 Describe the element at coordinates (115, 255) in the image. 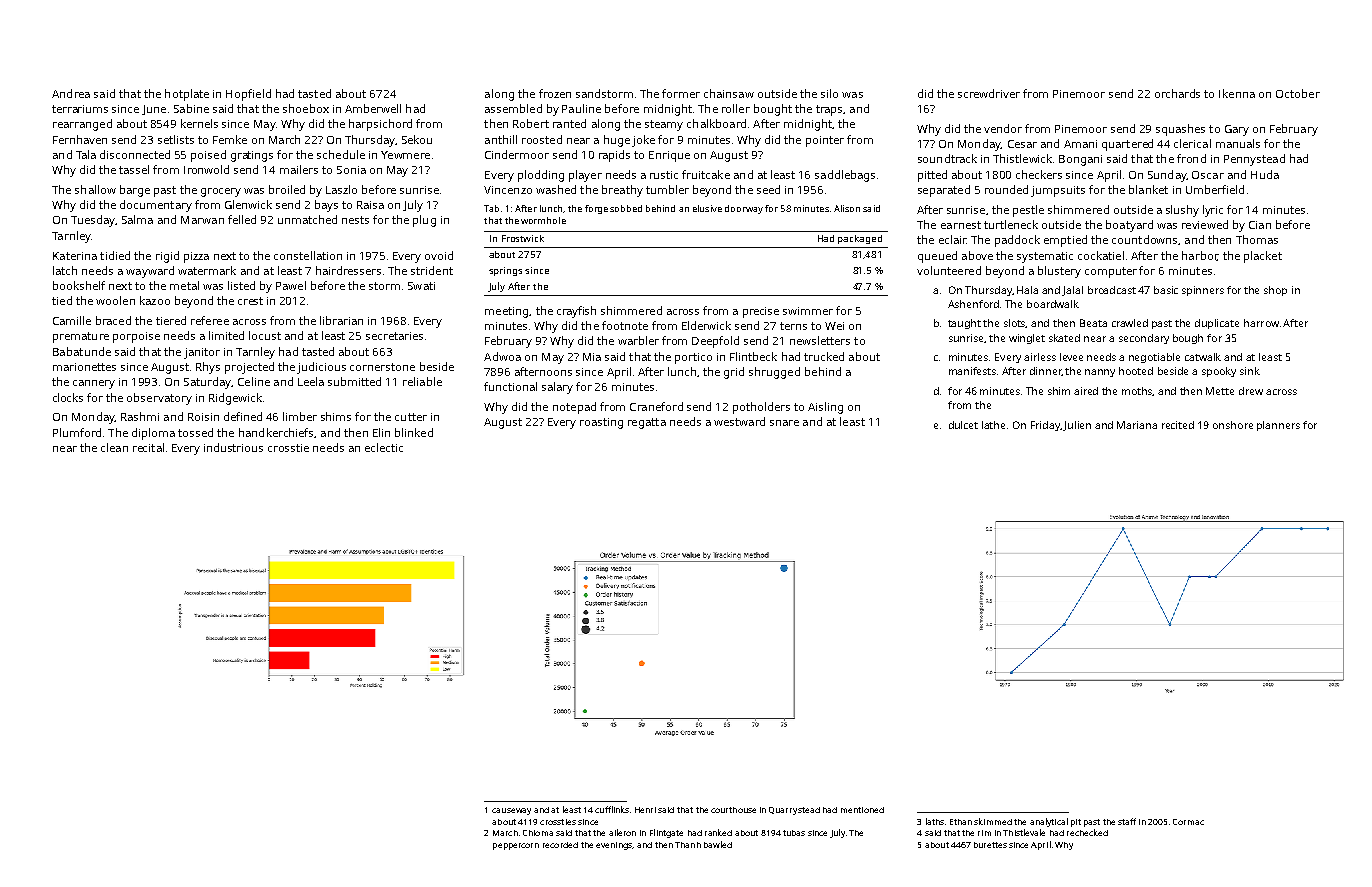

I see `tidied` at that location.
